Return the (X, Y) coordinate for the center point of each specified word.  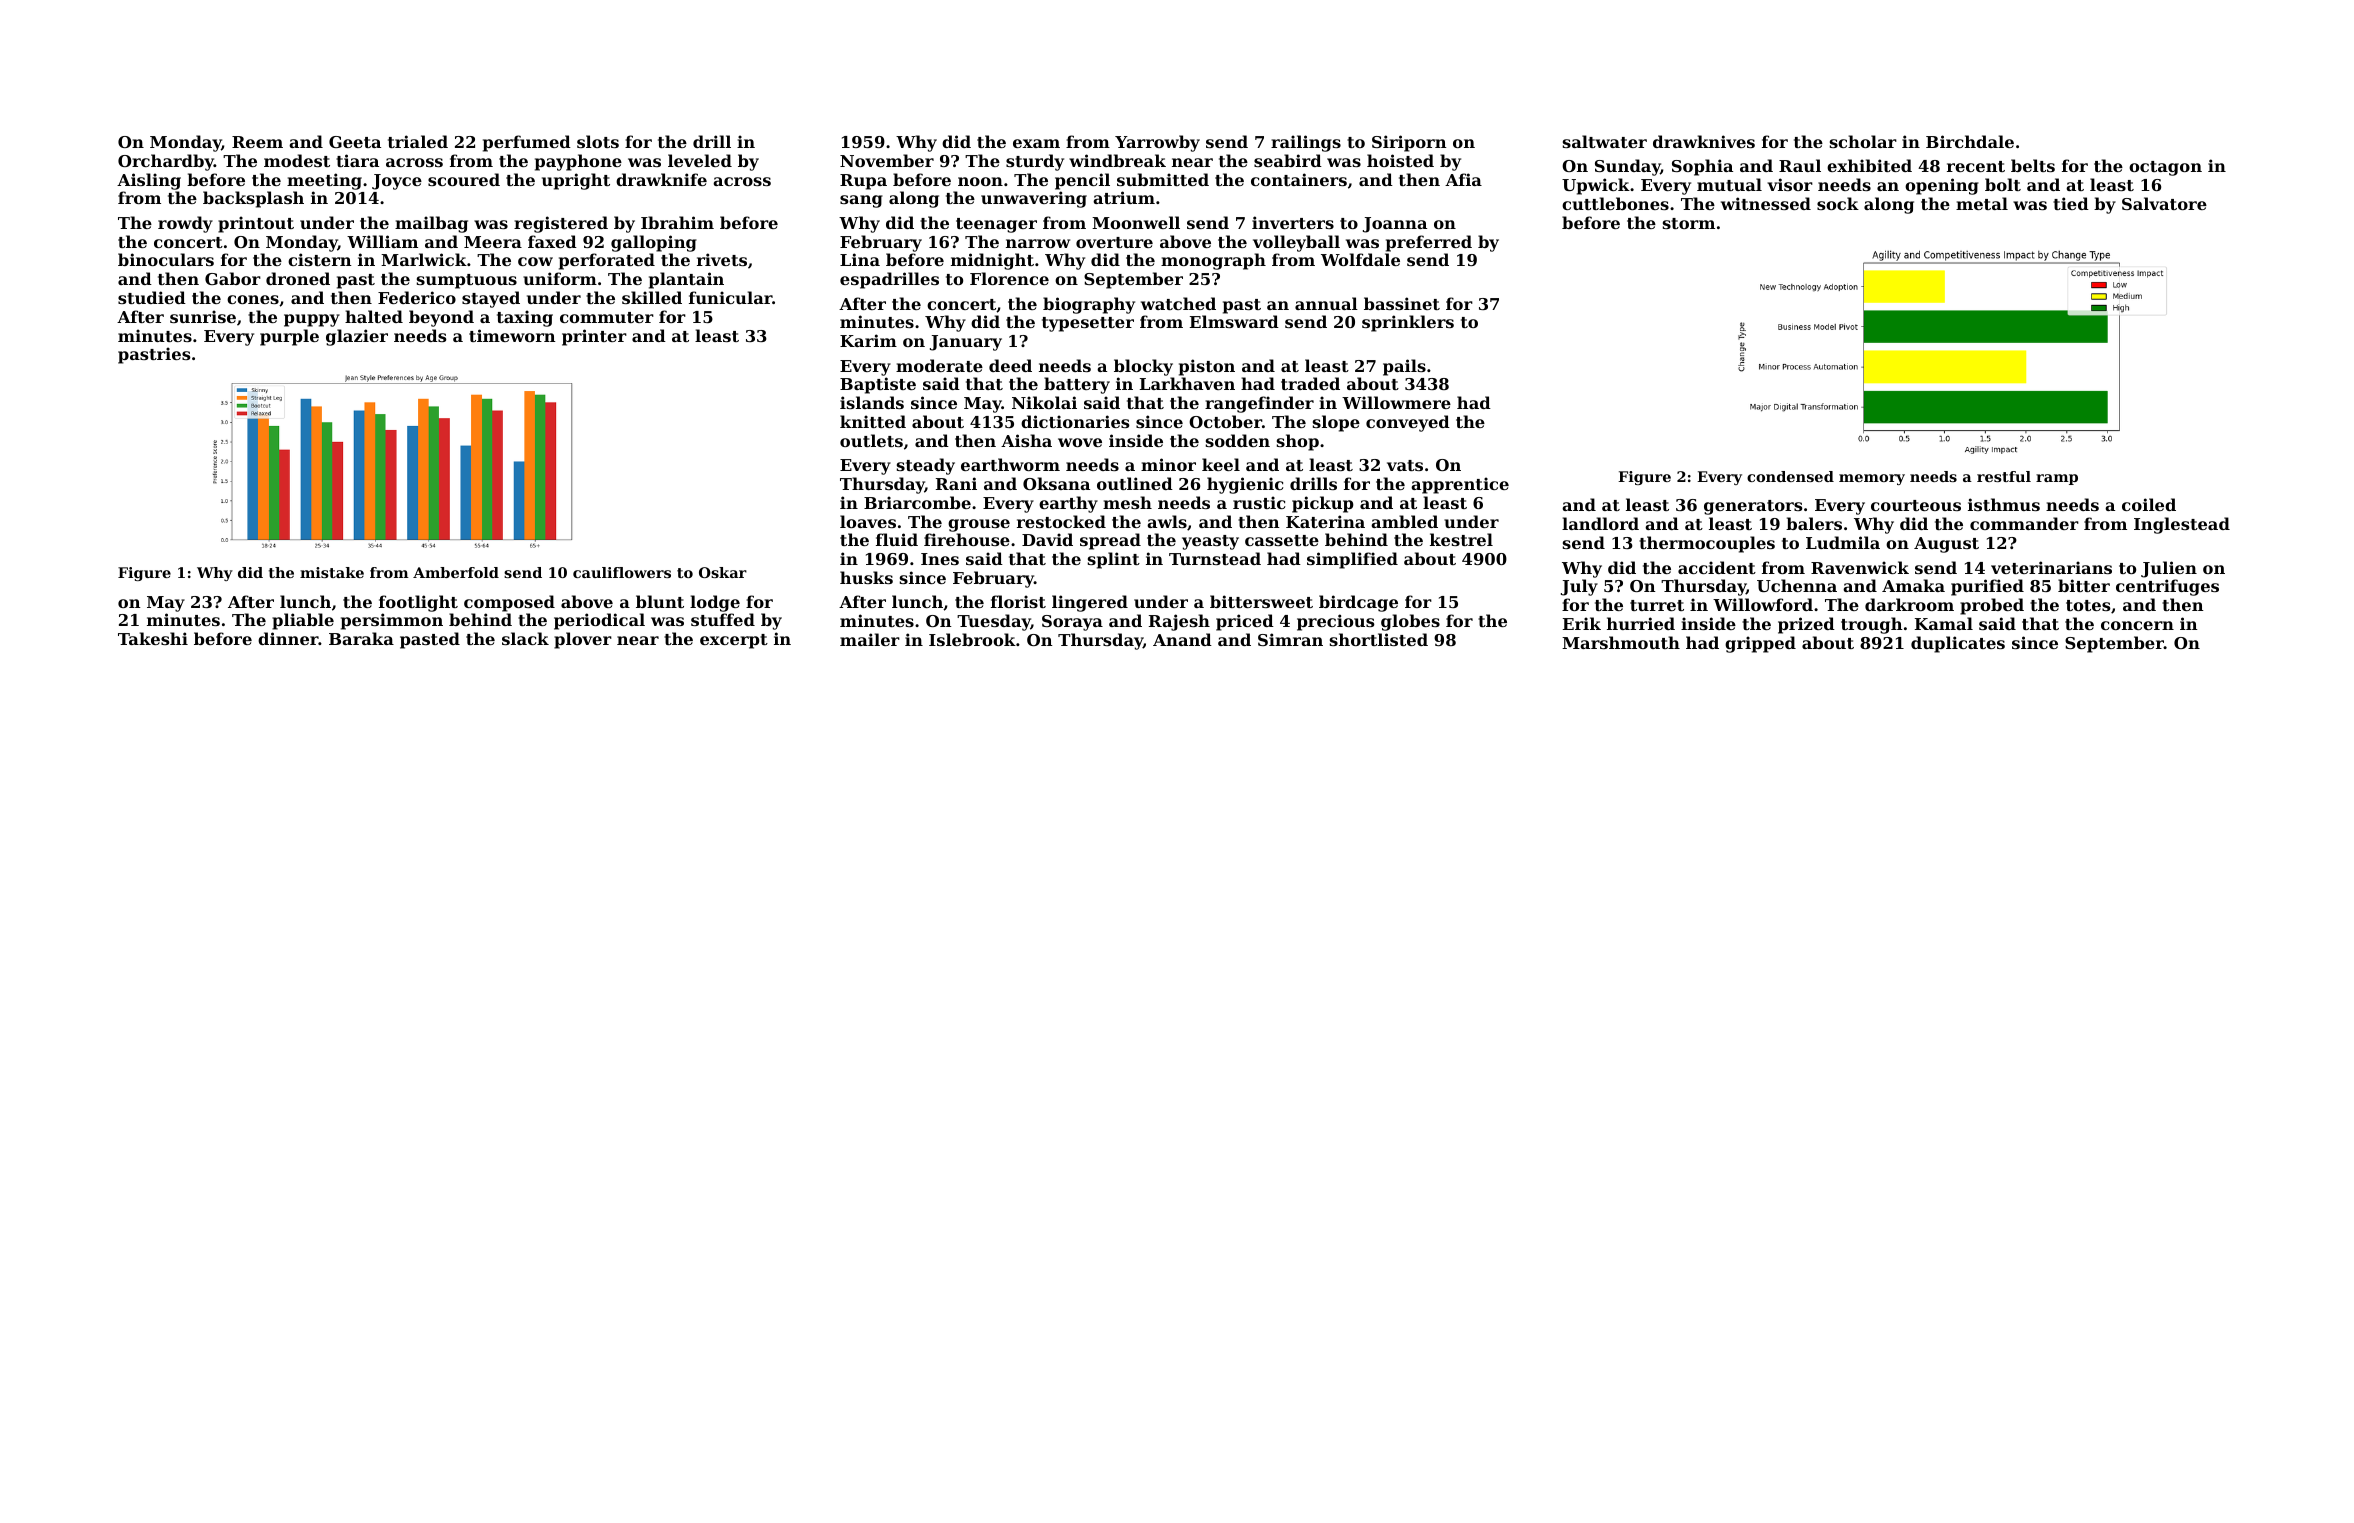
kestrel (1461, 539)
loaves (868, 521)
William (382, 241)
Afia (1463, 179)
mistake (332, 572)
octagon (2165, 168)
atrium (1124, 197)
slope (1336, 423)
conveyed (1408, 423)
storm (1689, 223)
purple (289, 337)
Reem (257, 142)
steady (926, 466)
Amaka (1913, 585)
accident (1717, 567)
